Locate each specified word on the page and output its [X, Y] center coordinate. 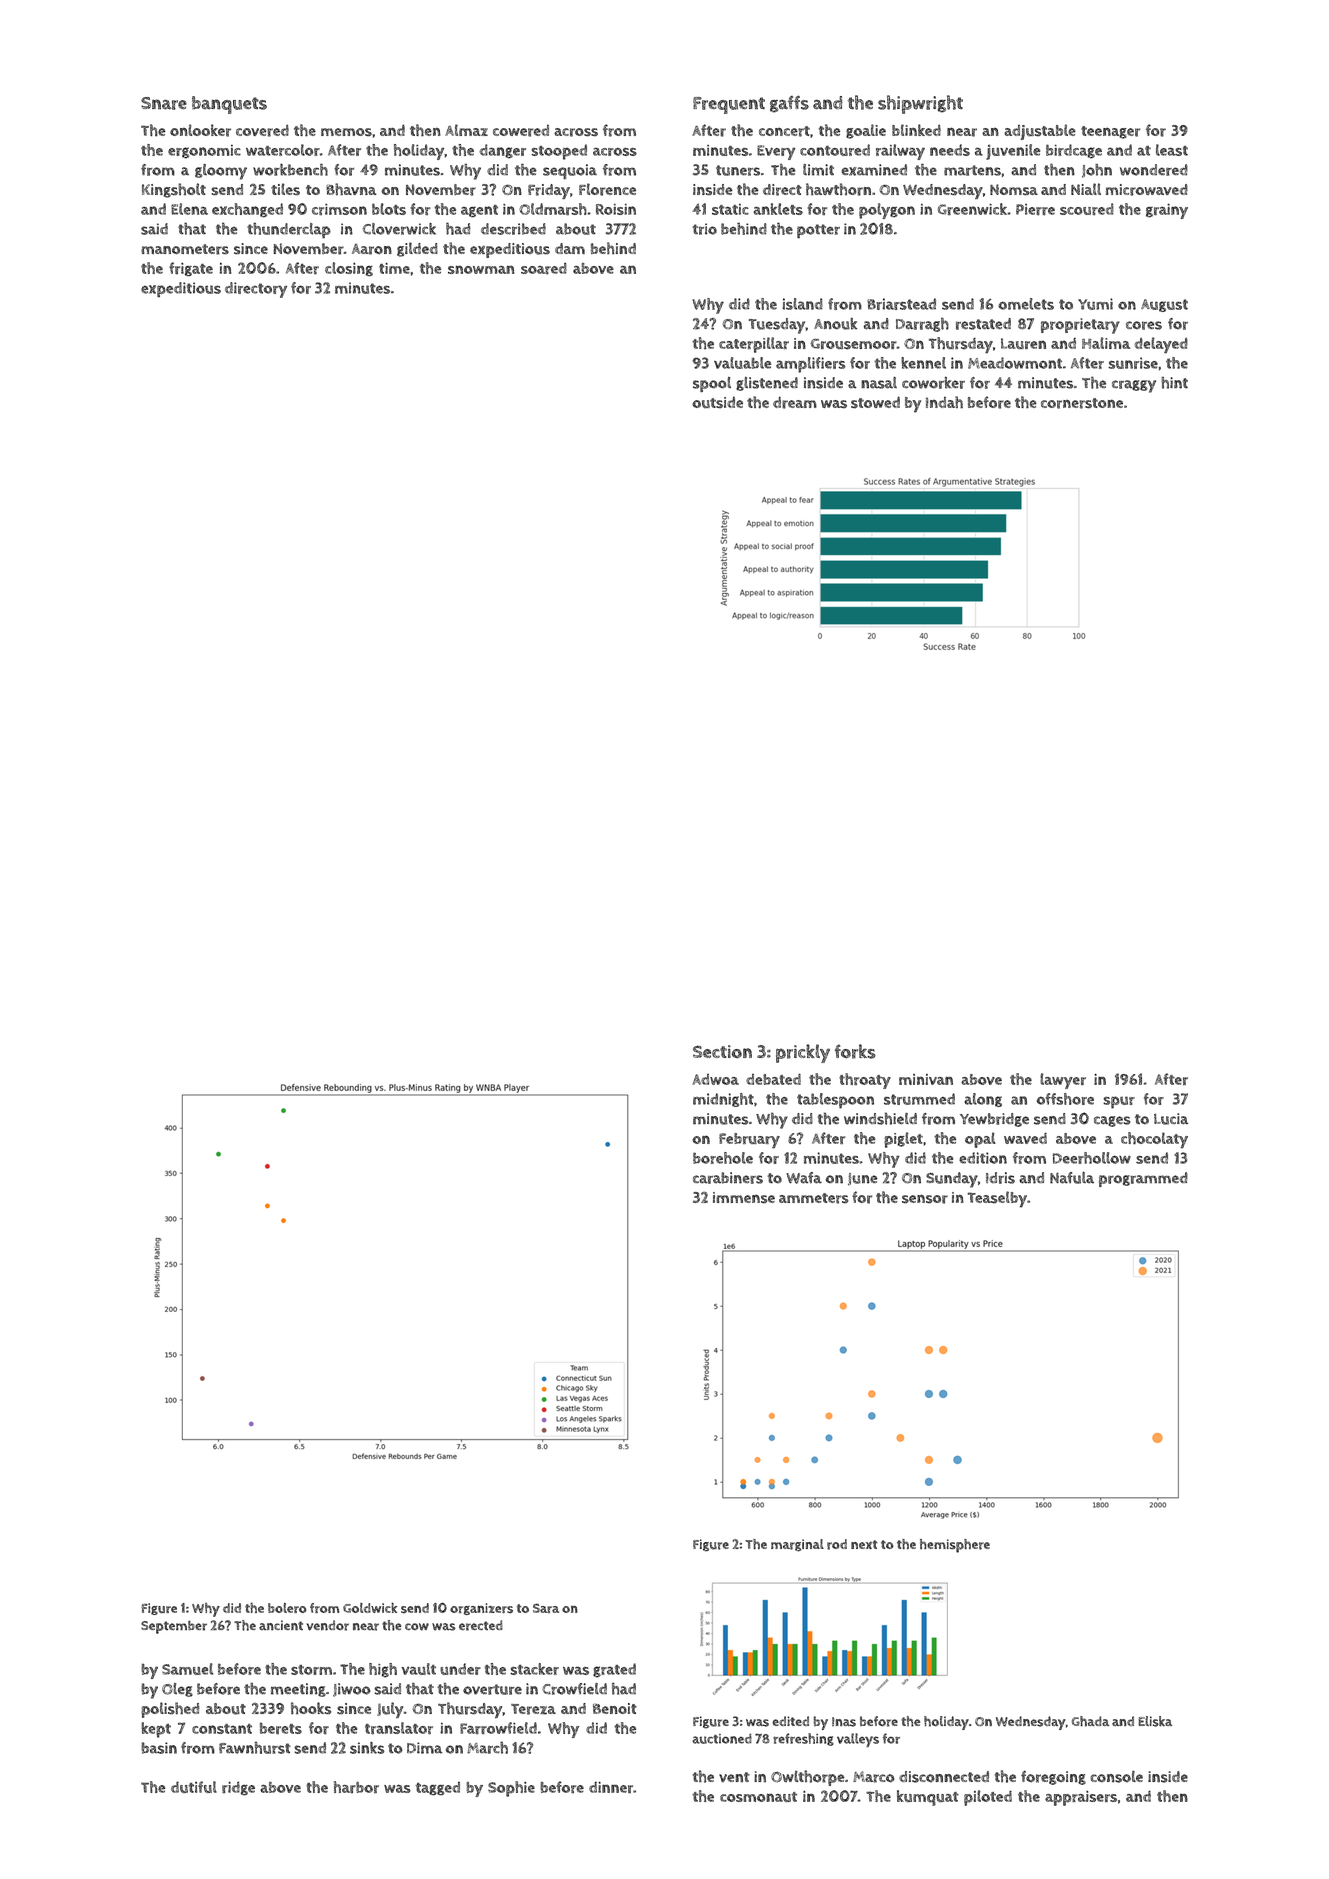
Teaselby [997, 1199]
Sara [546, 1608]
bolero [287, 1608]
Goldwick [370, 1607]
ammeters [813, 1198]
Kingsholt [174, 190]
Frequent [729, 105]
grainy [1167, 211]
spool [712, 384]
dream [795, 402]
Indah [944, 402]
